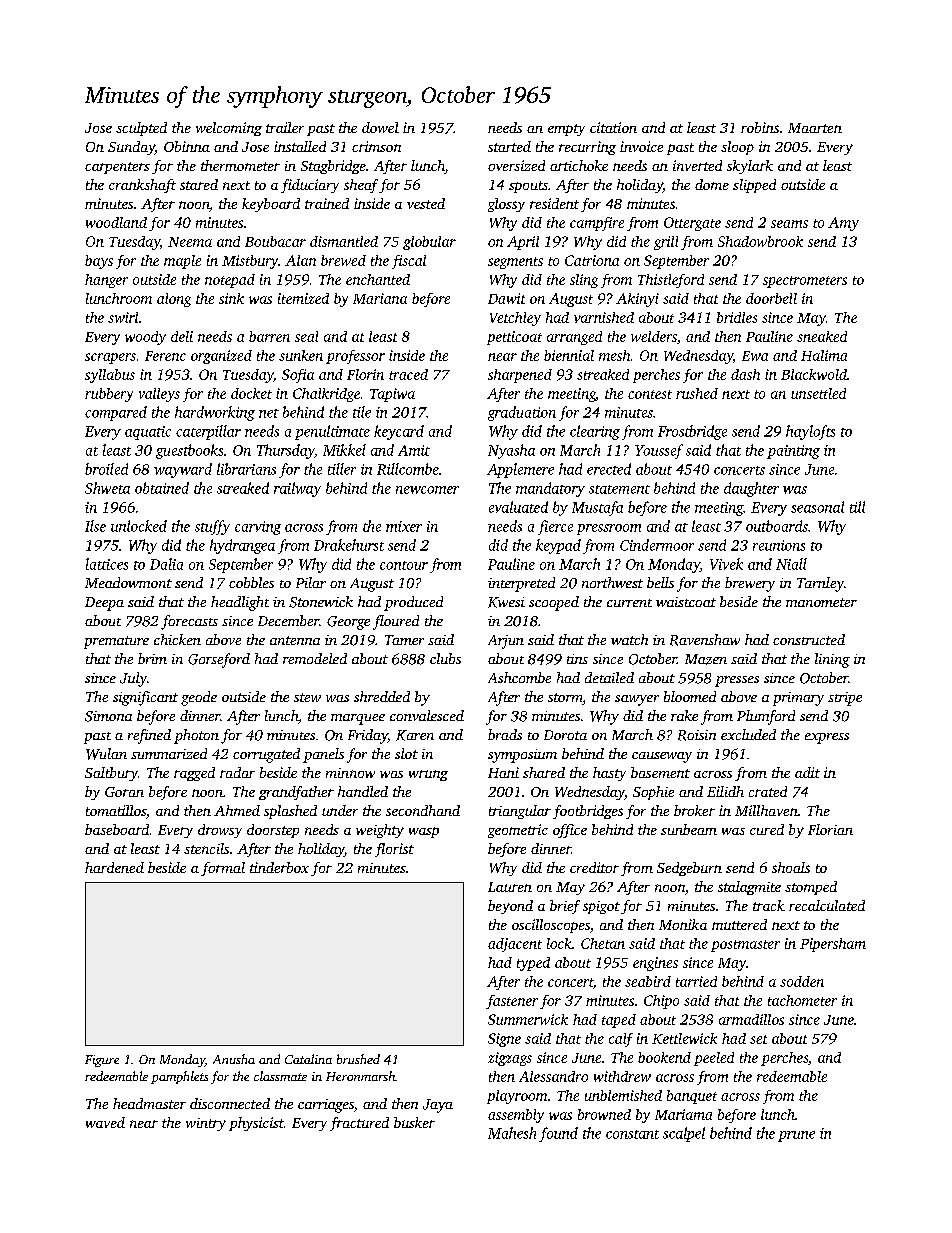  What do you see at coordinates (102, 1061) in the screenshot?
I see `Figure` at bounding box center [102, 1061].
